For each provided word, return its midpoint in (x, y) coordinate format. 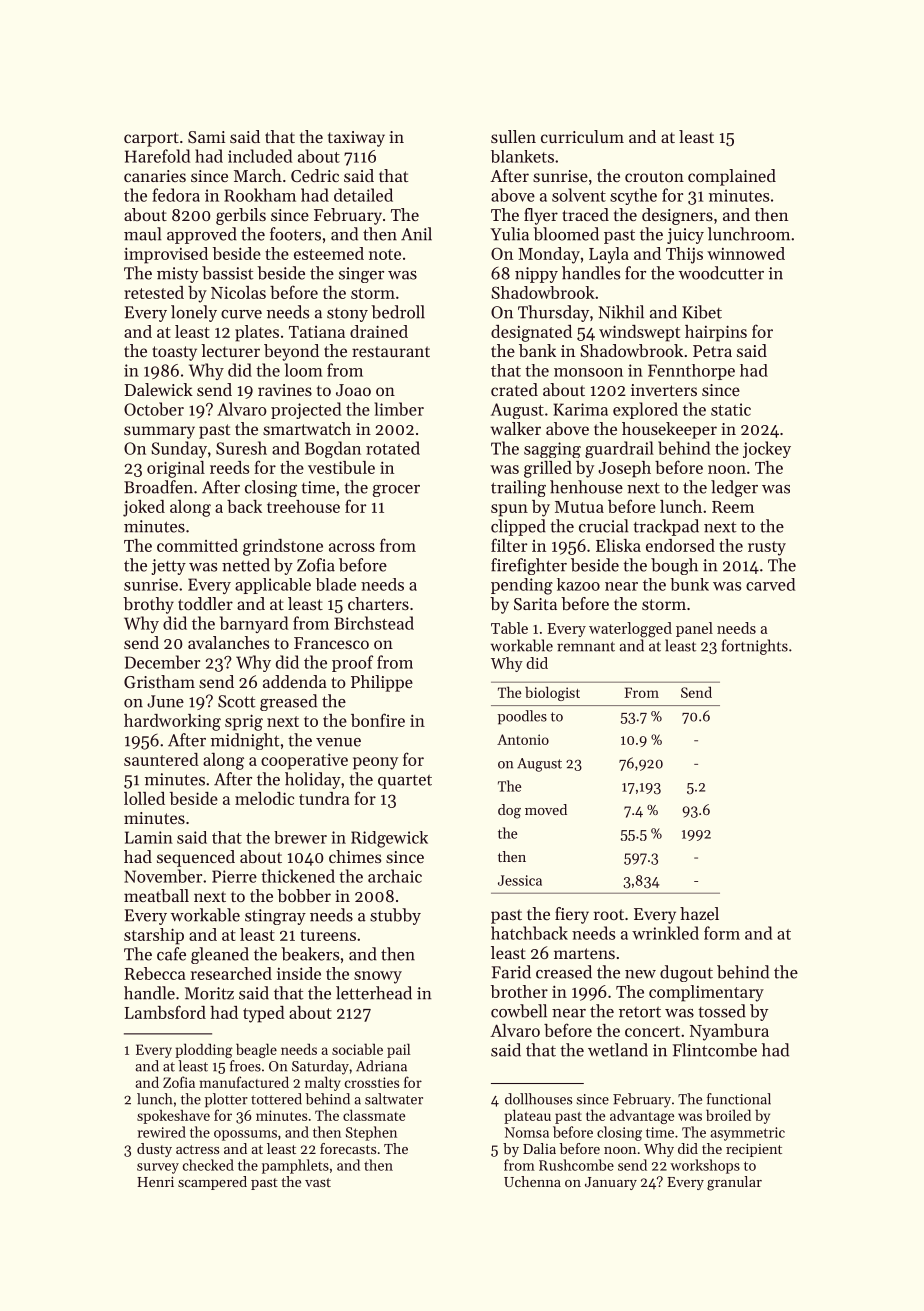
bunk (690, 584)
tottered (276, 1099)
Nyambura (729, 1032)
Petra (712, 351)
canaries (155, 176)
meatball (156, 895)
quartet (405, 782)
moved (546, 809)
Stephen (371, 1133)
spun (509, 510)
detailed (363, 195)
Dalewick (158, 389)
